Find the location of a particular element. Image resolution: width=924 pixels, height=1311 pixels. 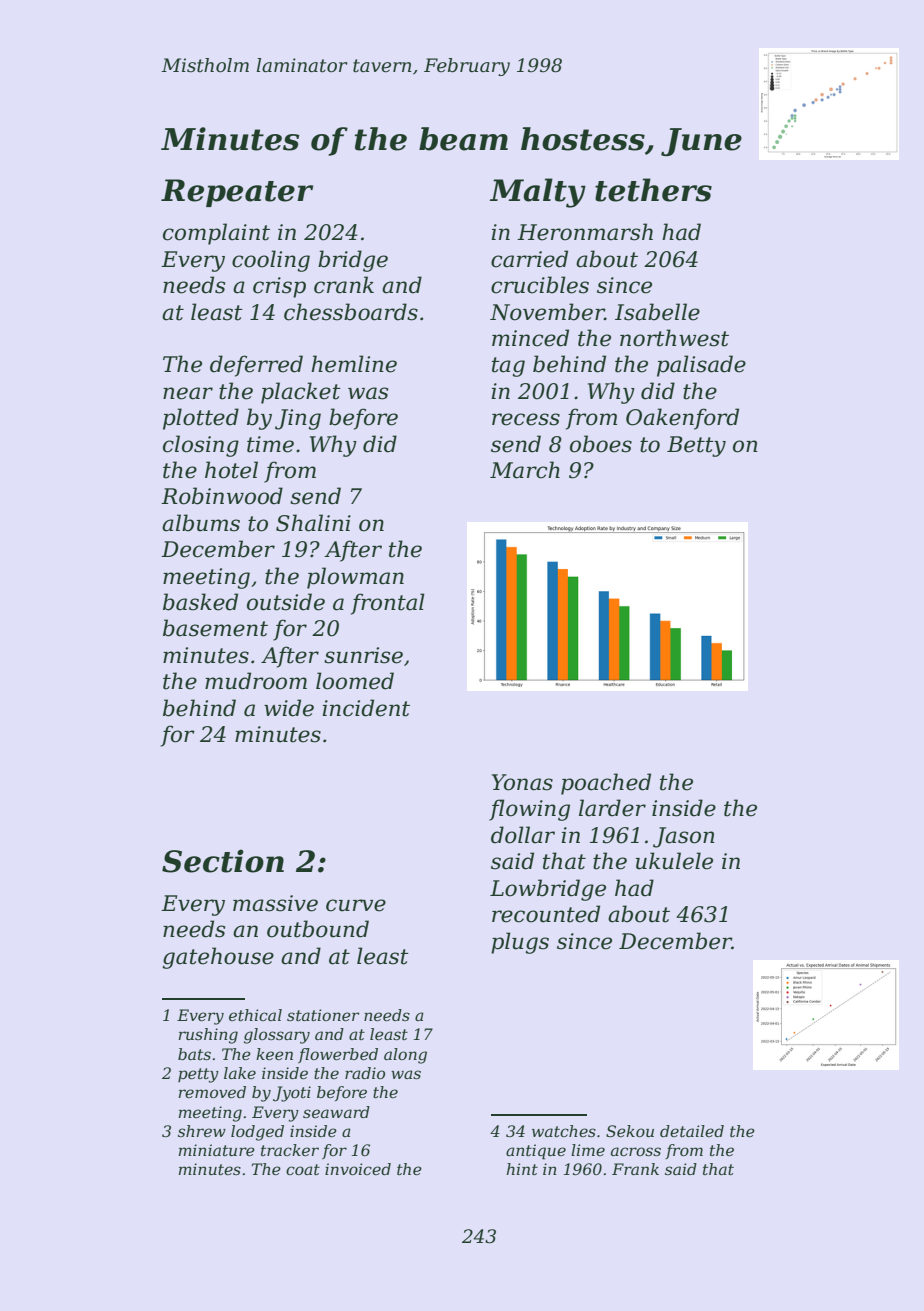

Frank is located at coordinates (635, 1169).
